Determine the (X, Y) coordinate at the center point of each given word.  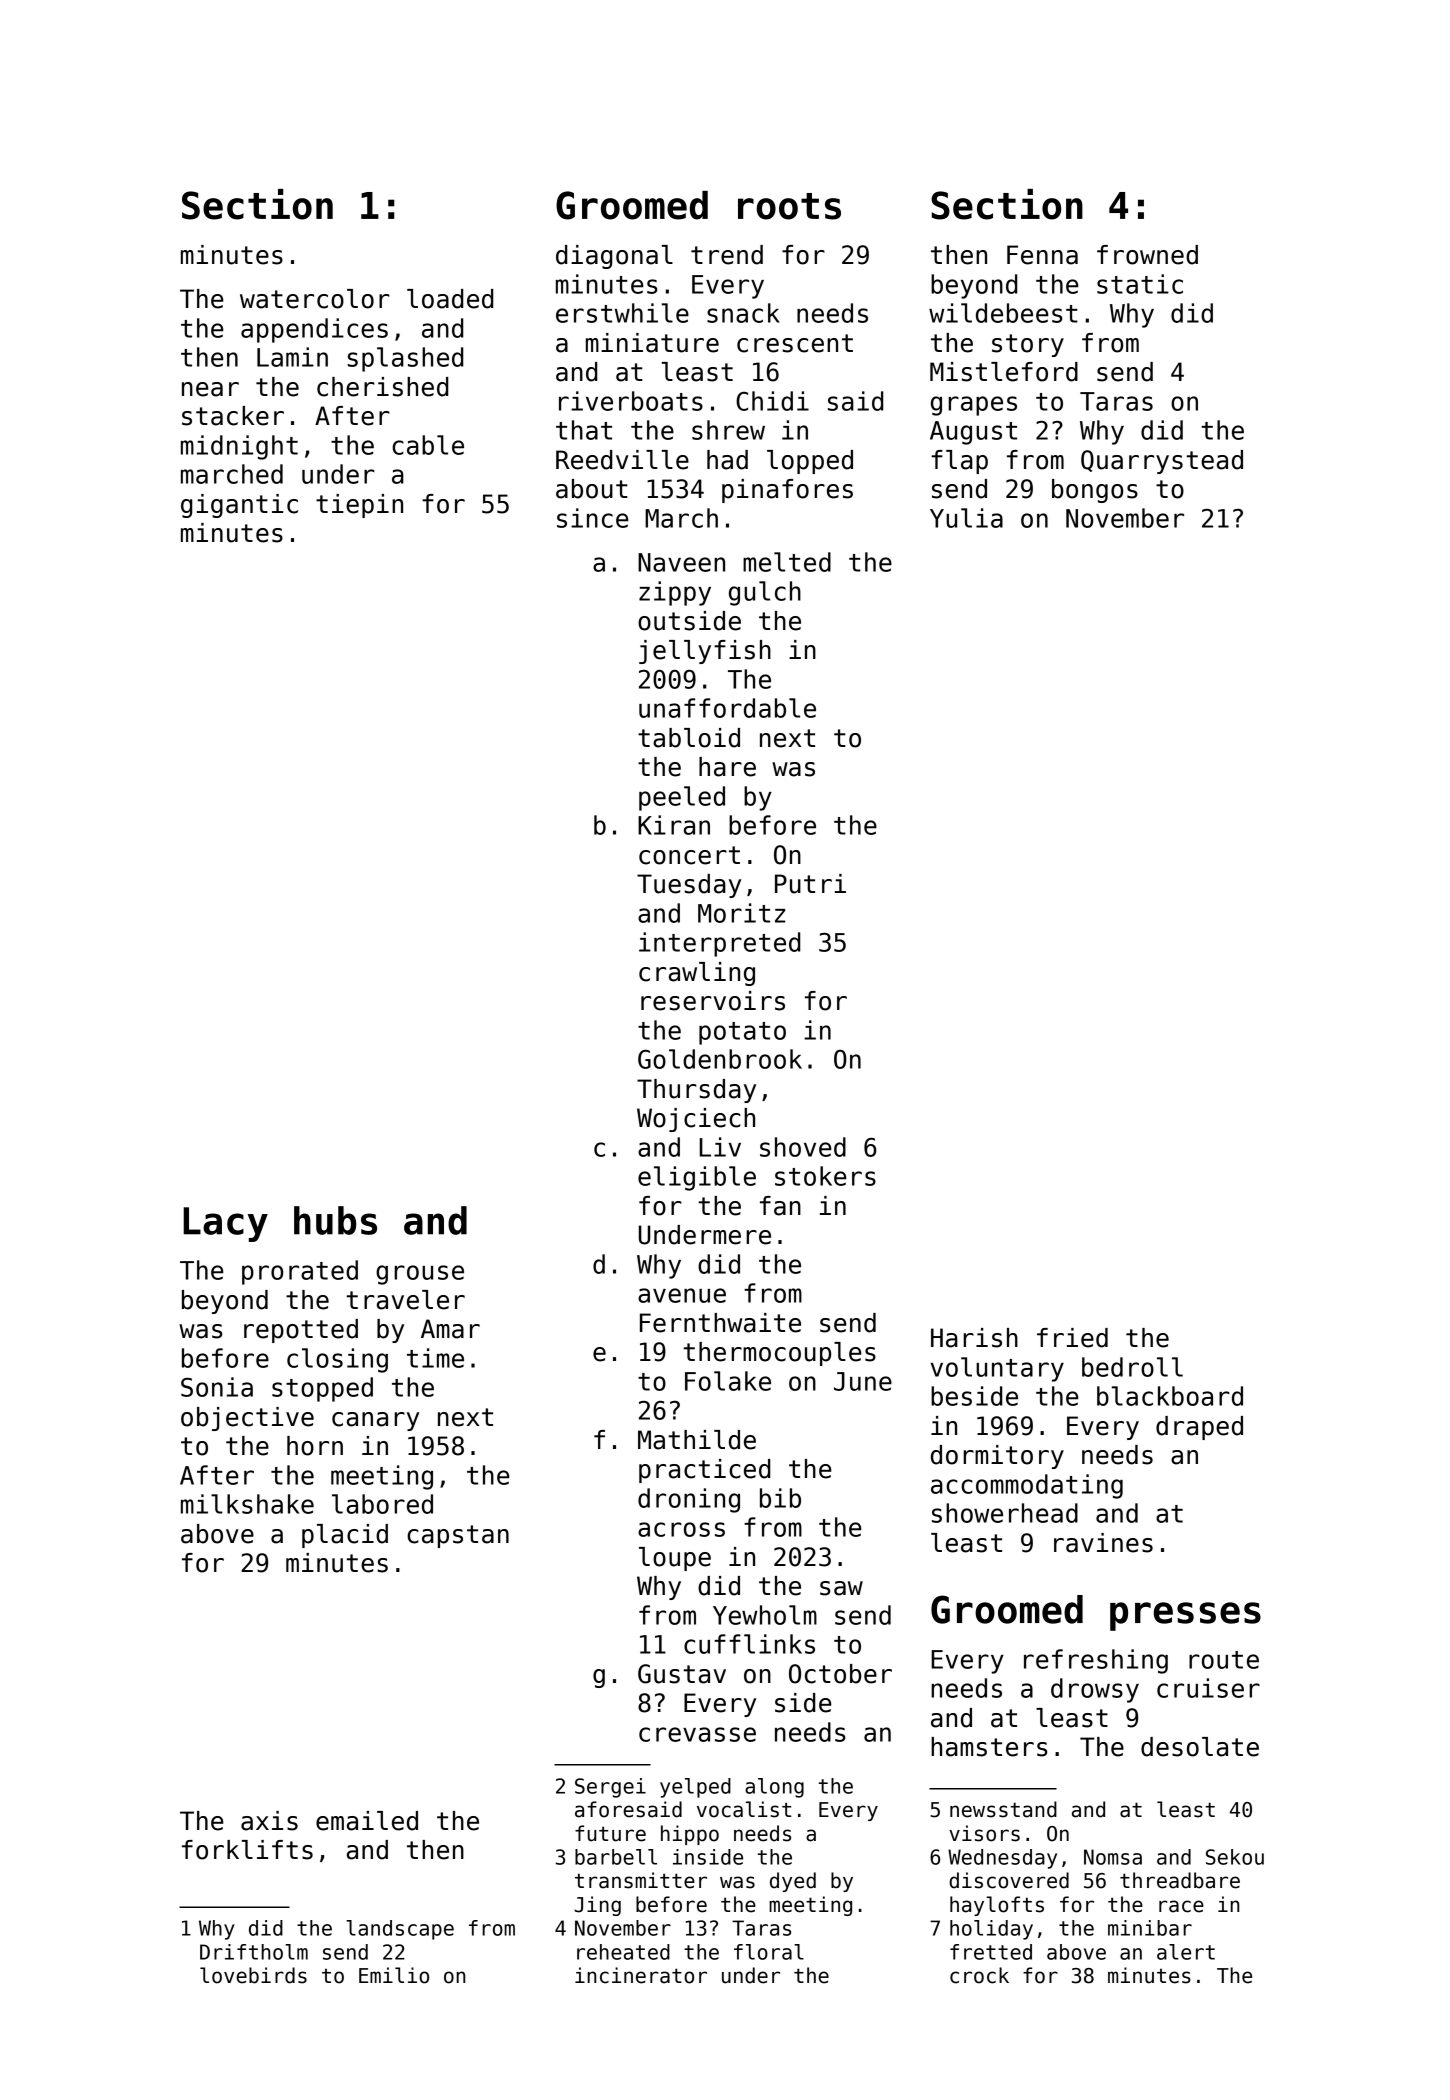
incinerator (641, 1975)
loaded (450, 299)
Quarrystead (1162, 462)
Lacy (225, 1224)
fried (1072, 1338)
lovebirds (253, 1975)
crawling (697, 974)
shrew (728, 430)
